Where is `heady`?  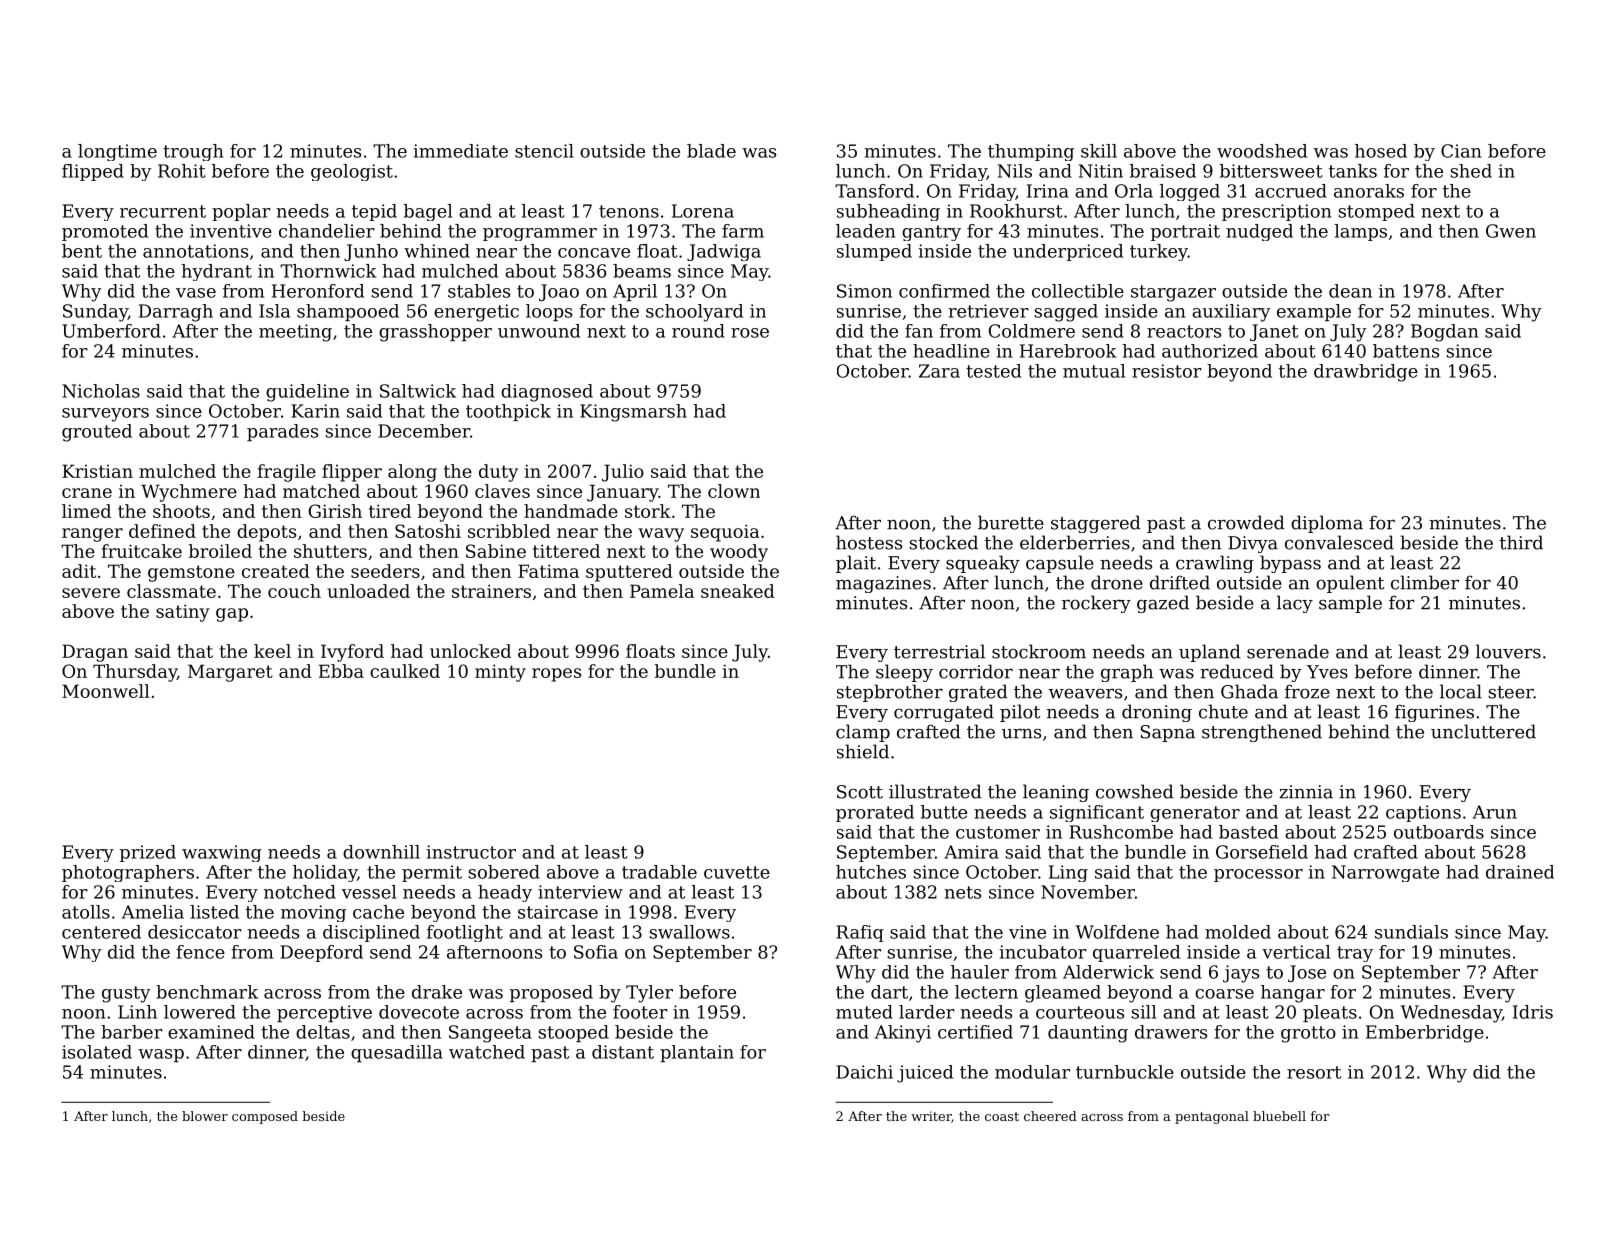 heady is located at coordinates (505, 893).
